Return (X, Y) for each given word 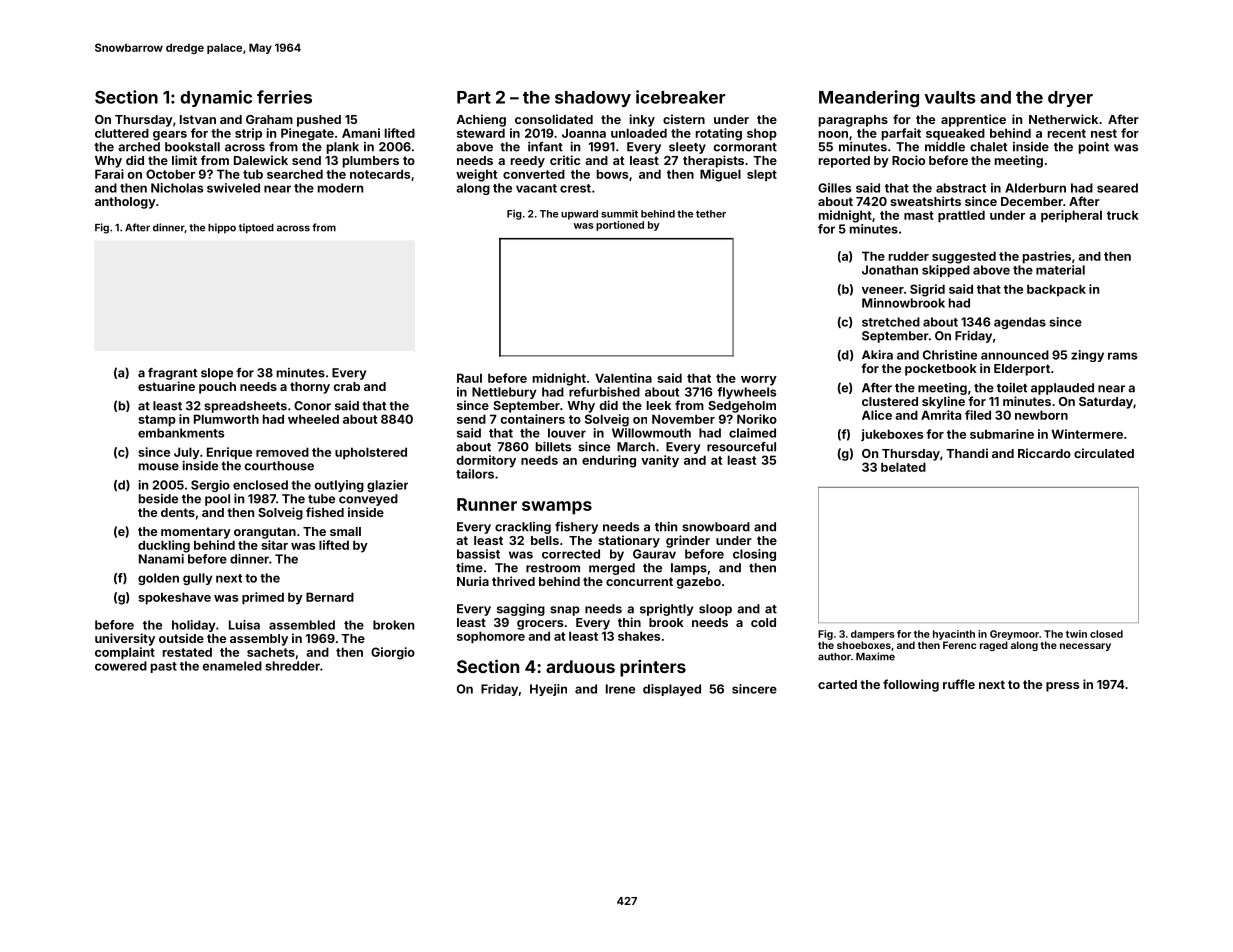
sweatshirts (925, 201)
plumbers (371, 162)
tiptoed (256, 228)
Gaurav (654, 554)
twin (1076, 634)
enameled (232, 666)
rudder (909, 256)
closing (754, 555)
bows (612, 174)
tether (711, 214)
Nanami (161, 559)
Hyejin (548, 690)
